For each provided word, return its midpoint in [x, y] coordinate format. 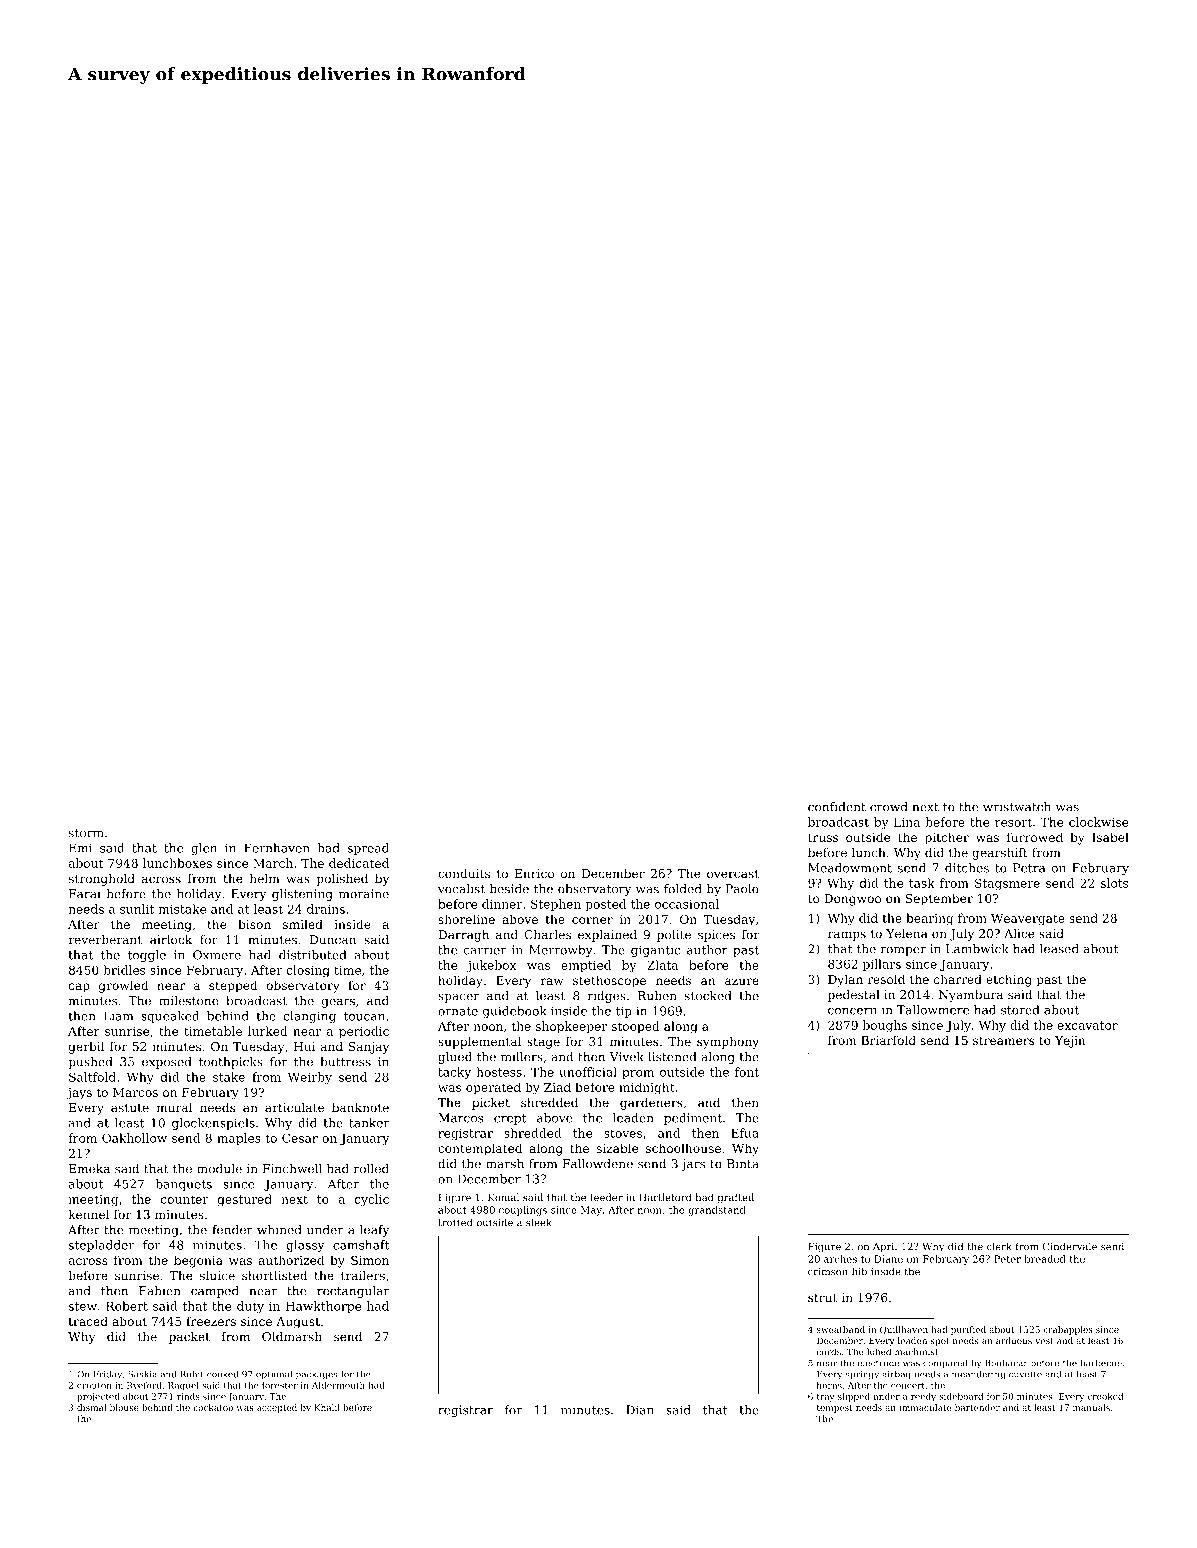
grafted [736, 1198]
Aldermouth [338, 1385]
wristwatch [1017, 807]
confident [837, 807]
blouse [124, 1407]
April [885, 1247]
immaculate [925, 1407]
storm [86, 833]
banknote [360, 1107]
